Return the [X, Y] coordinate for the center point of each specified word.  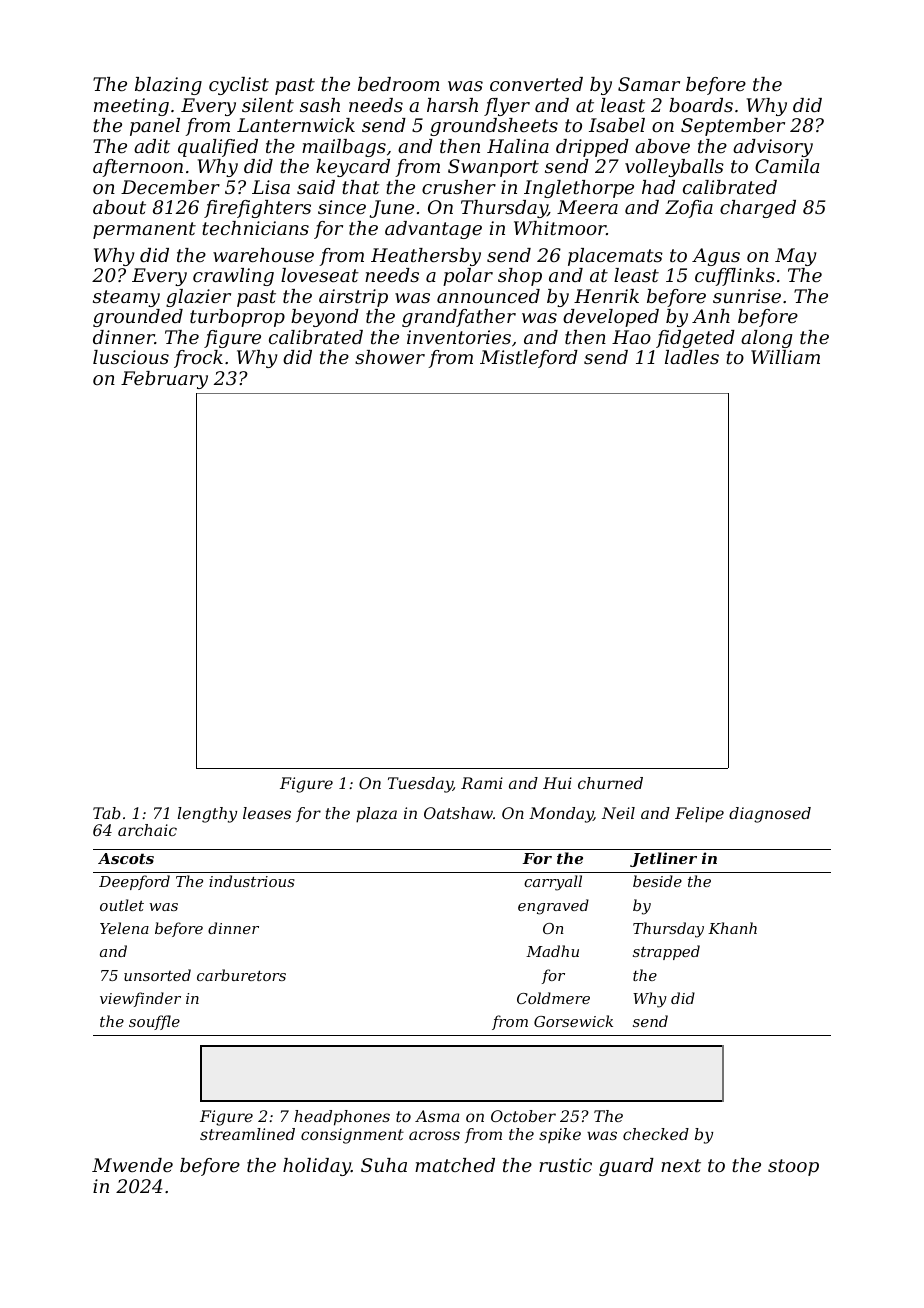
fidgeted [695, 339]
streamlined [247, 1134]
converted [536, 84]
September [733, 127]
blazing [168, 86]
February [164, 380]
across [434, 1135]
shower [390, 357]
